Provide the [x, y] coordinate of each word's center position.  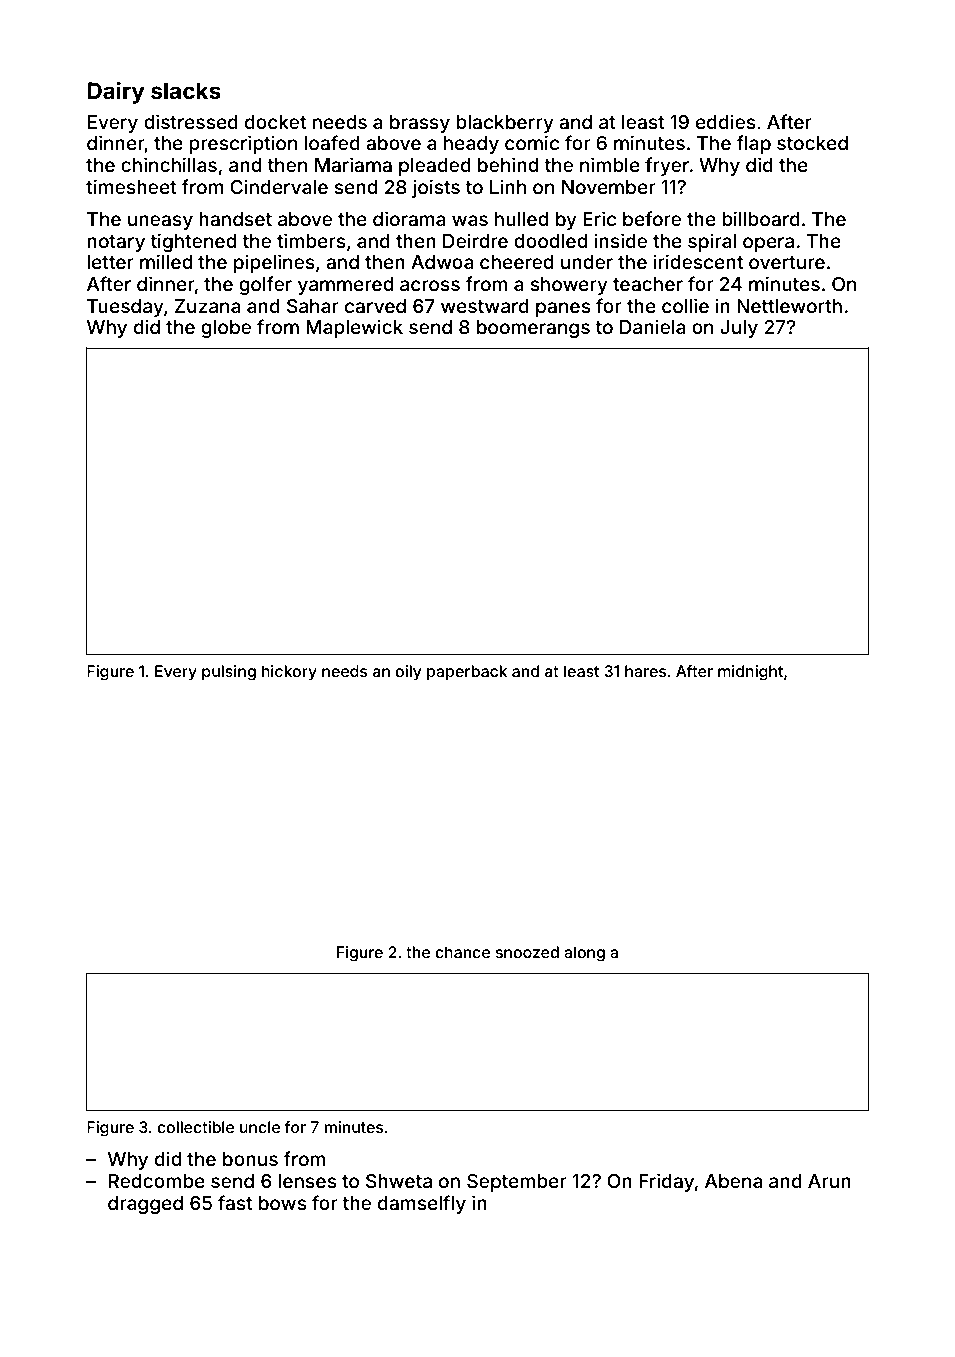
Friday [666, 1182]
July [739, 329]
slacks [186, 91]
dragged [145, 1205]
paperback [467, 672]
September [517, 1183]
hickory [289, 673]
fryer [667, 166]
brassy [420, 124]
